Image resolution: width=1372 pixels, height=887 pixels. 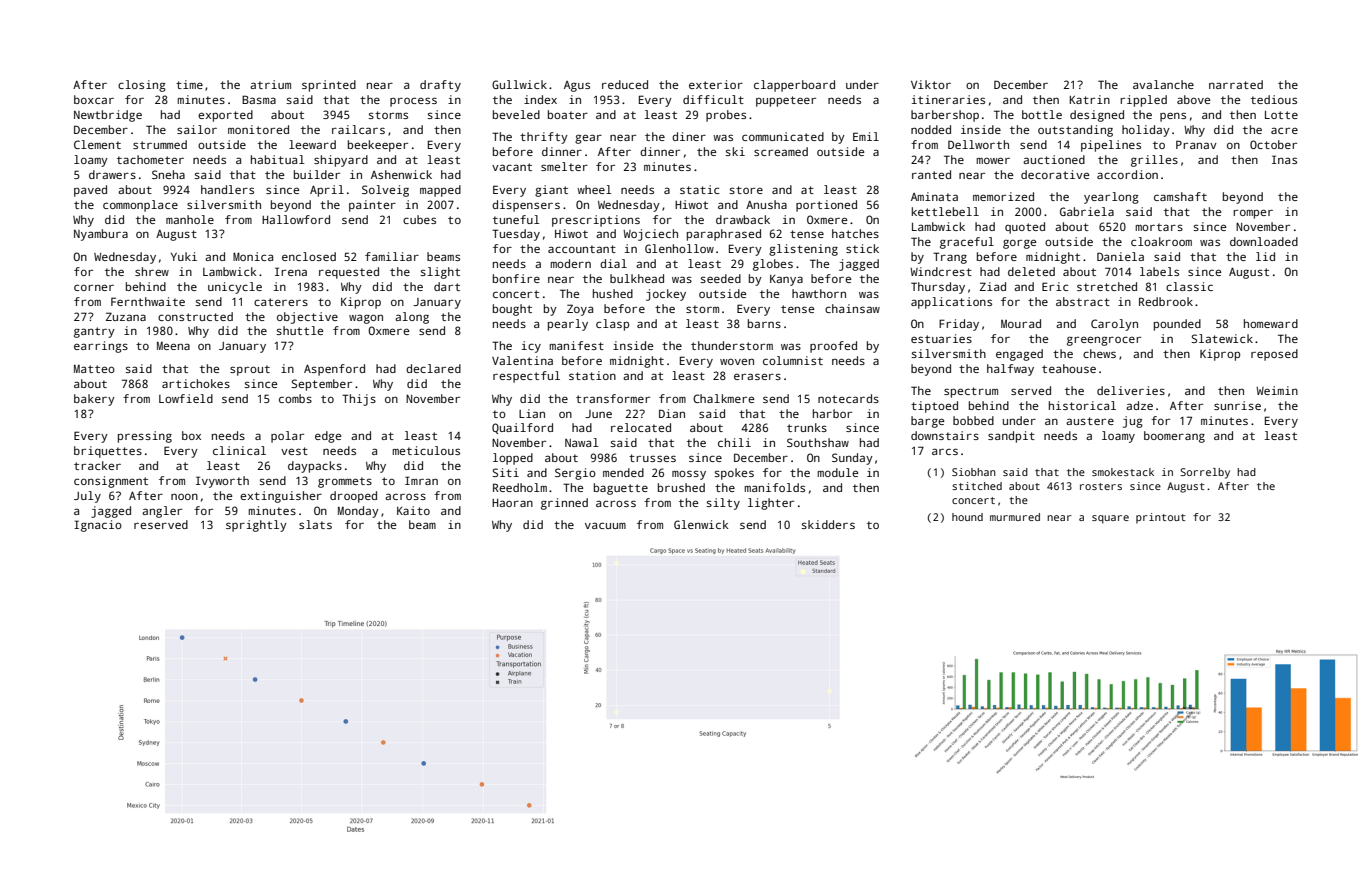 What do you see at coordinates (1160, 518) in the screenshot?
I see `printout` at bounding box center [1160, 518].
